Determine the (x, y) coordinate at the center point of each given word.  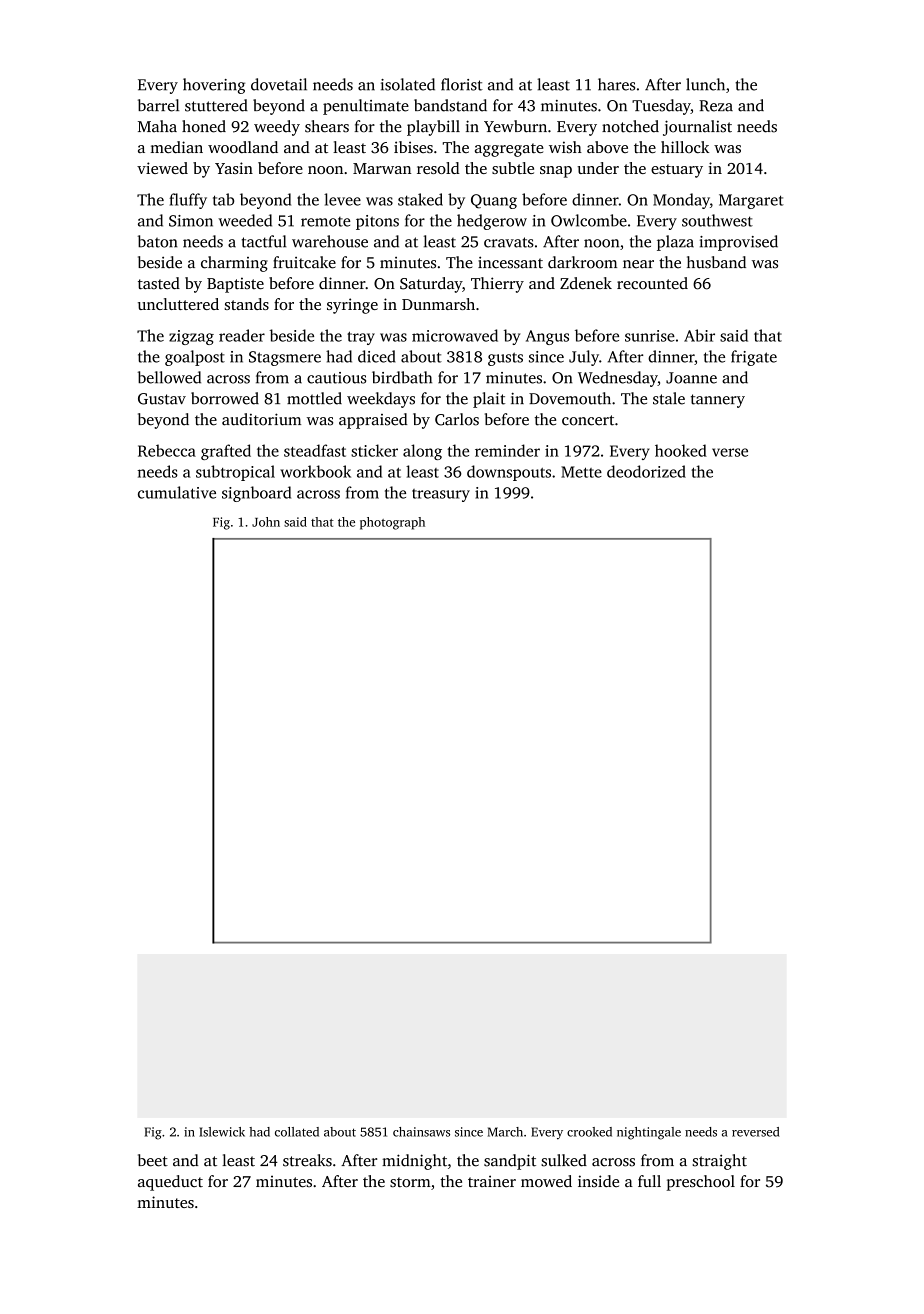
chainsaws (421, 1132)
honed (204, 126)
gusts (505, 359)
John (266, 522)
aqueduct (170, 1183)
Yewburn (515, 126)
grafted (226, 452)
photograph (392, 523)
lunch (705, 84)
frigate (754, 358)
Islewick (222, 1132)
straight (719, 1162)
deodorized (646, 471)
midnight (414, 1162)
